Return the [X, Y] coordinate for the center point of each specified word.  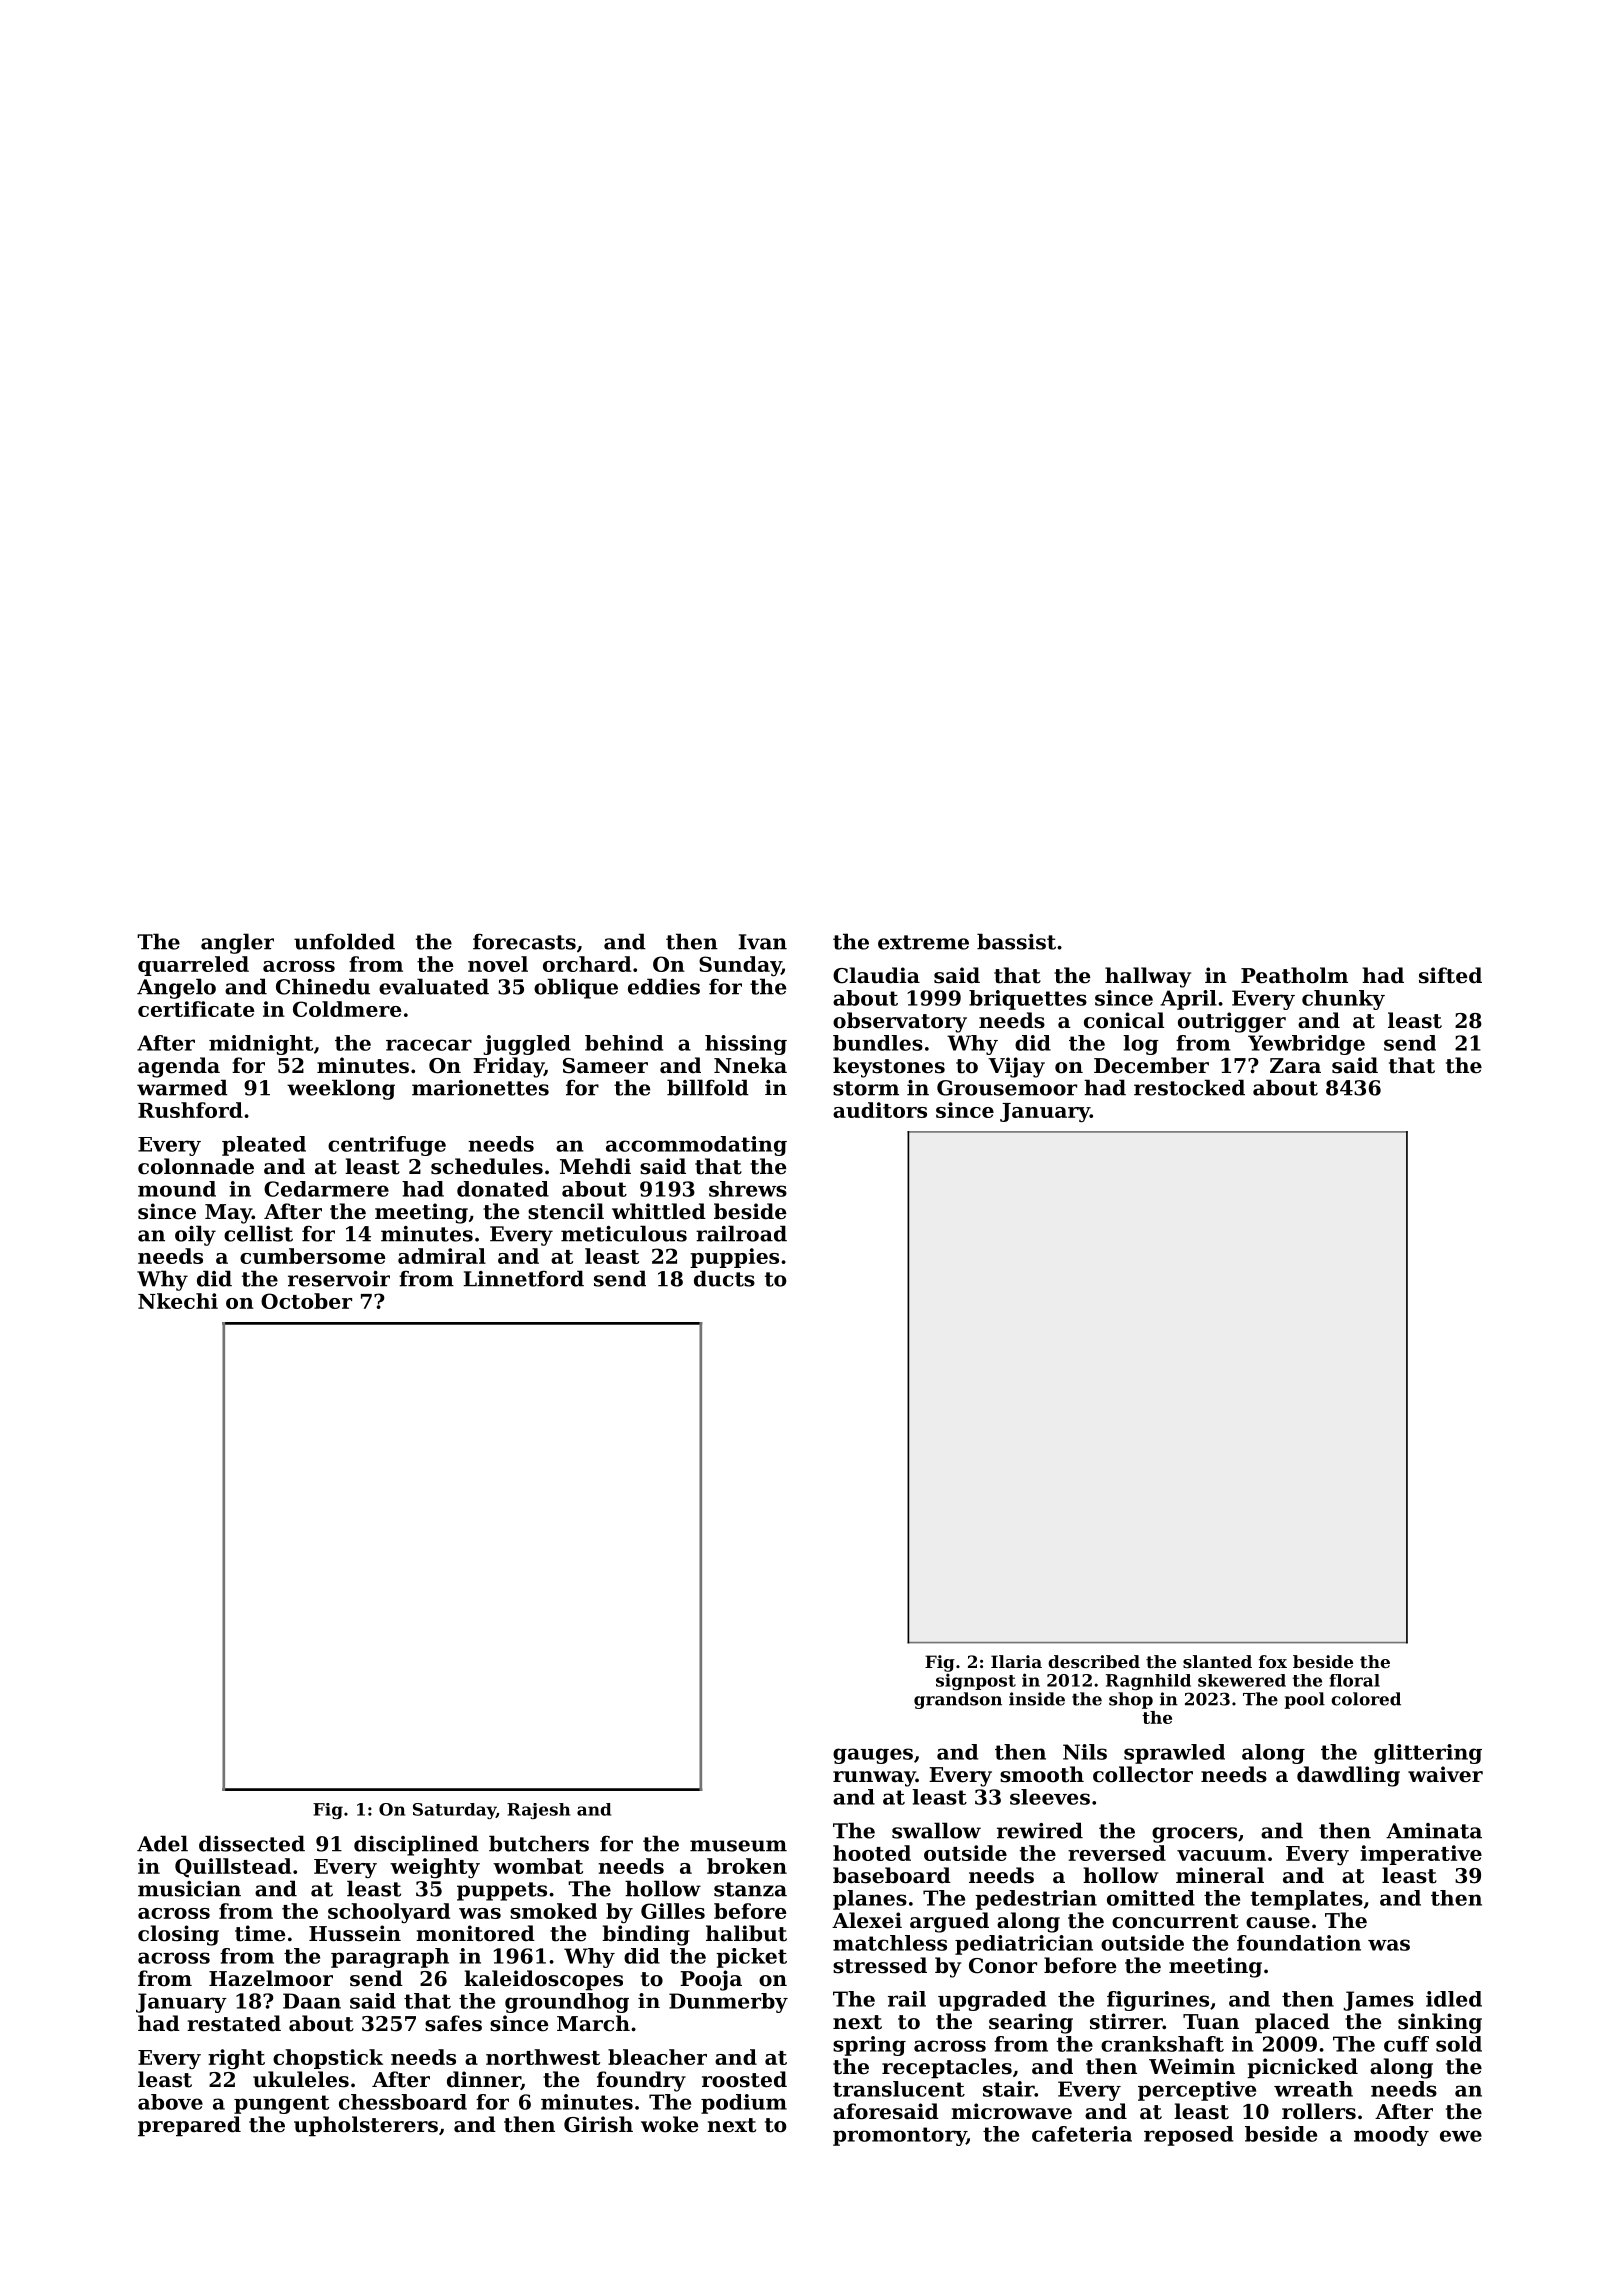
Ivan [762, 942]
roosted [744, 2079]
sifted [1450, 975]
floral [1354, 1680]
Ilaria [1016, 1661]
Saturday [454, 1811]
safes [453, 2023]
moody [1391, 2136]
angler [237, 943]
